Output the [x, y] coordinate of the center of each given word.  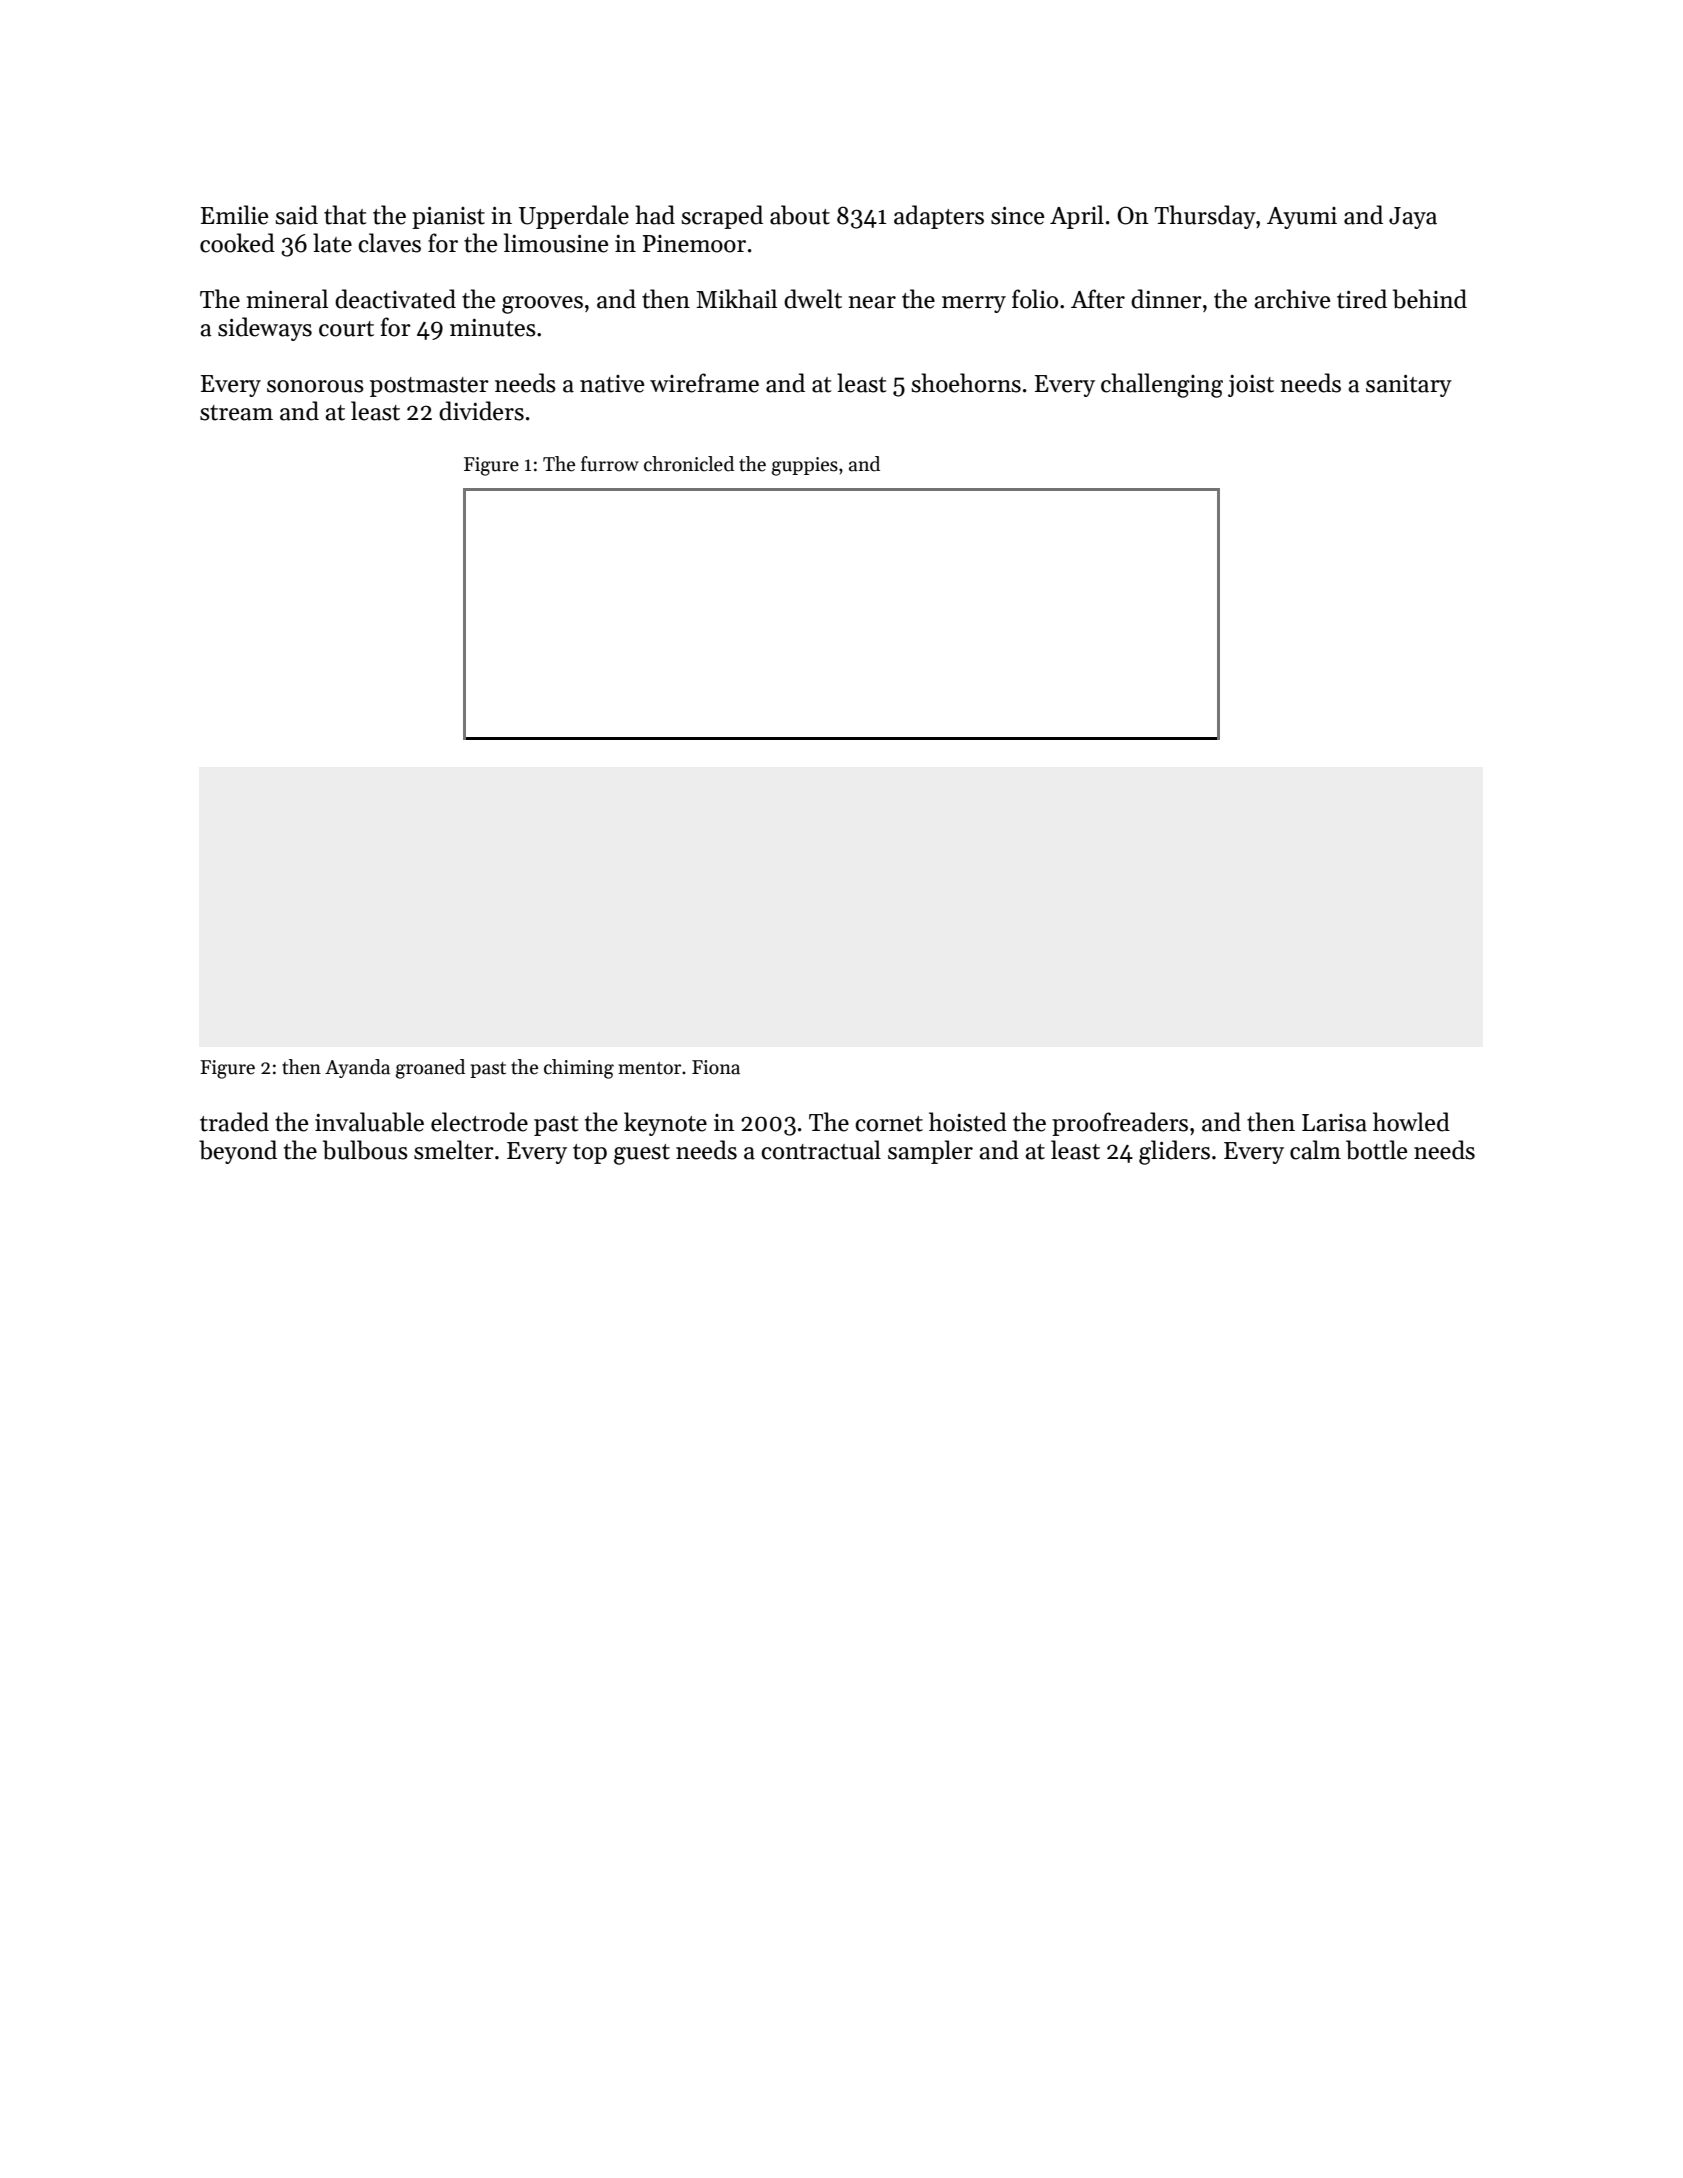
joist [1251, 386]
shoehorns [966, 383]
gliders [1174, 1152]
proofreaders [1120, 1124]
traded [234, 1122]
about [800, 215]
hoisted [968, 1122]
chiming [579, 1069]
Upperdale [574, 217]
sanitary [1409, 386]
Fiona [716, 1067]
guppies [805, 466]
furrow [610, 464]
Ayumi [1302, 218]
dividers [481, 411]
